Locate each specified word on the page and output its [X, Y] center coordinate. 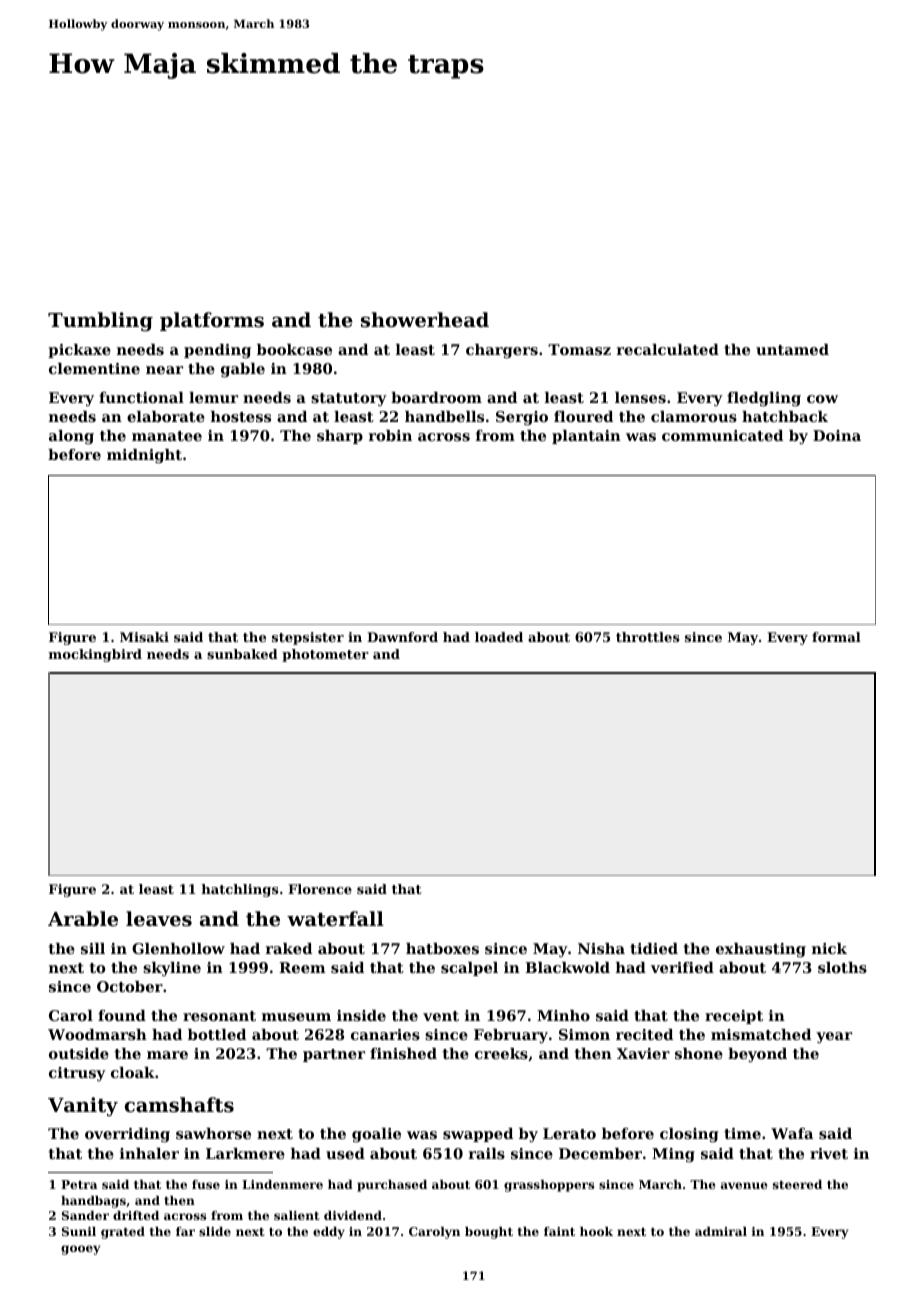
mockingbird [95, 655]
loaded [499, 637]
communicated [722, 435]
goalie [376, 1135]
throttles [648, 637]
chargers [502, 351]
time [742, 1133]
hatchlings [240, 890]
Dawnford [402, 637]
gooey [81, 1250]
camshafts [179, 1105]
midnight [144, 456]
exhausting [761, 950]
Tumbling [100, 322]
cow [822, 399]
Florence [320, 889]
